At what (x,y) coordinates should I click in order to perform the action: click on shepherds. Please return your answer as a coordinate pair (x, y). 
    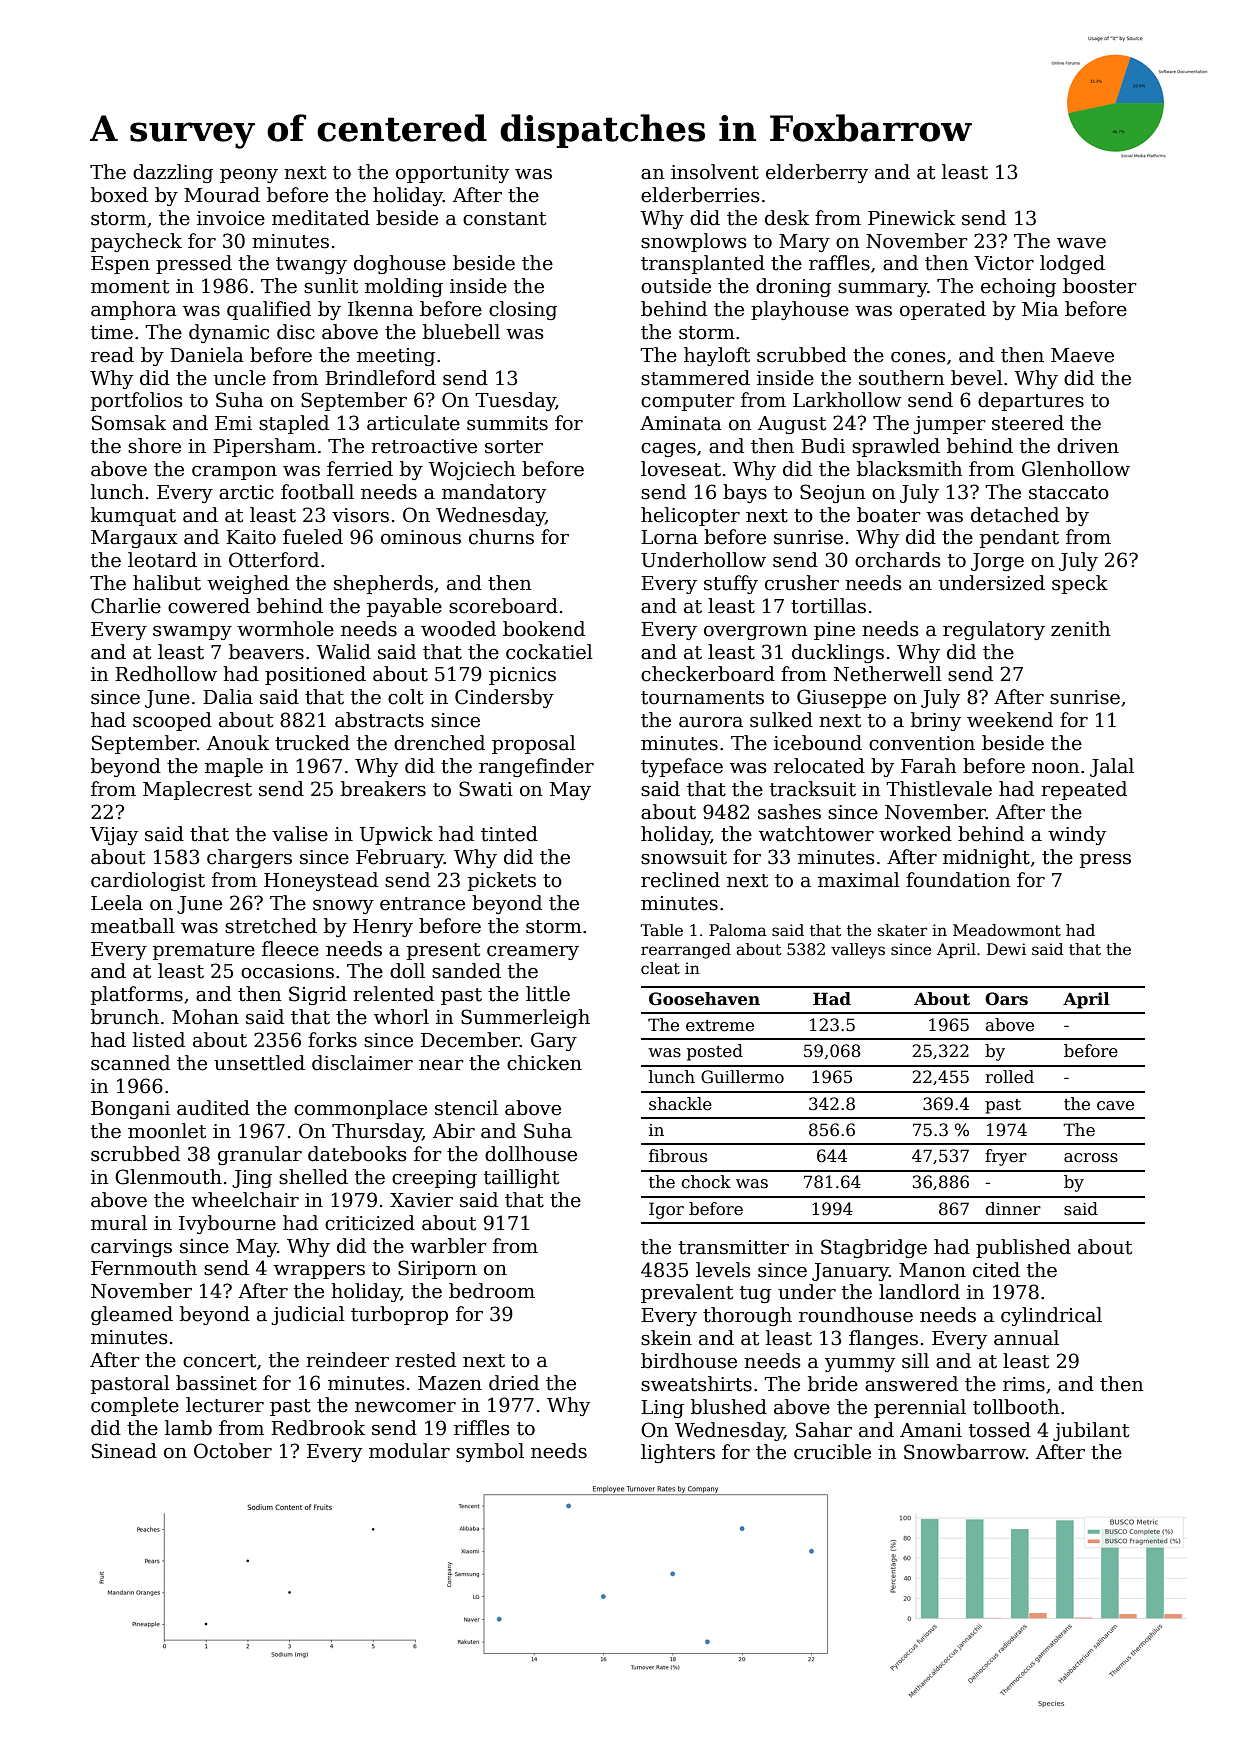
    Looking at the image, I should click on (383, 584).
